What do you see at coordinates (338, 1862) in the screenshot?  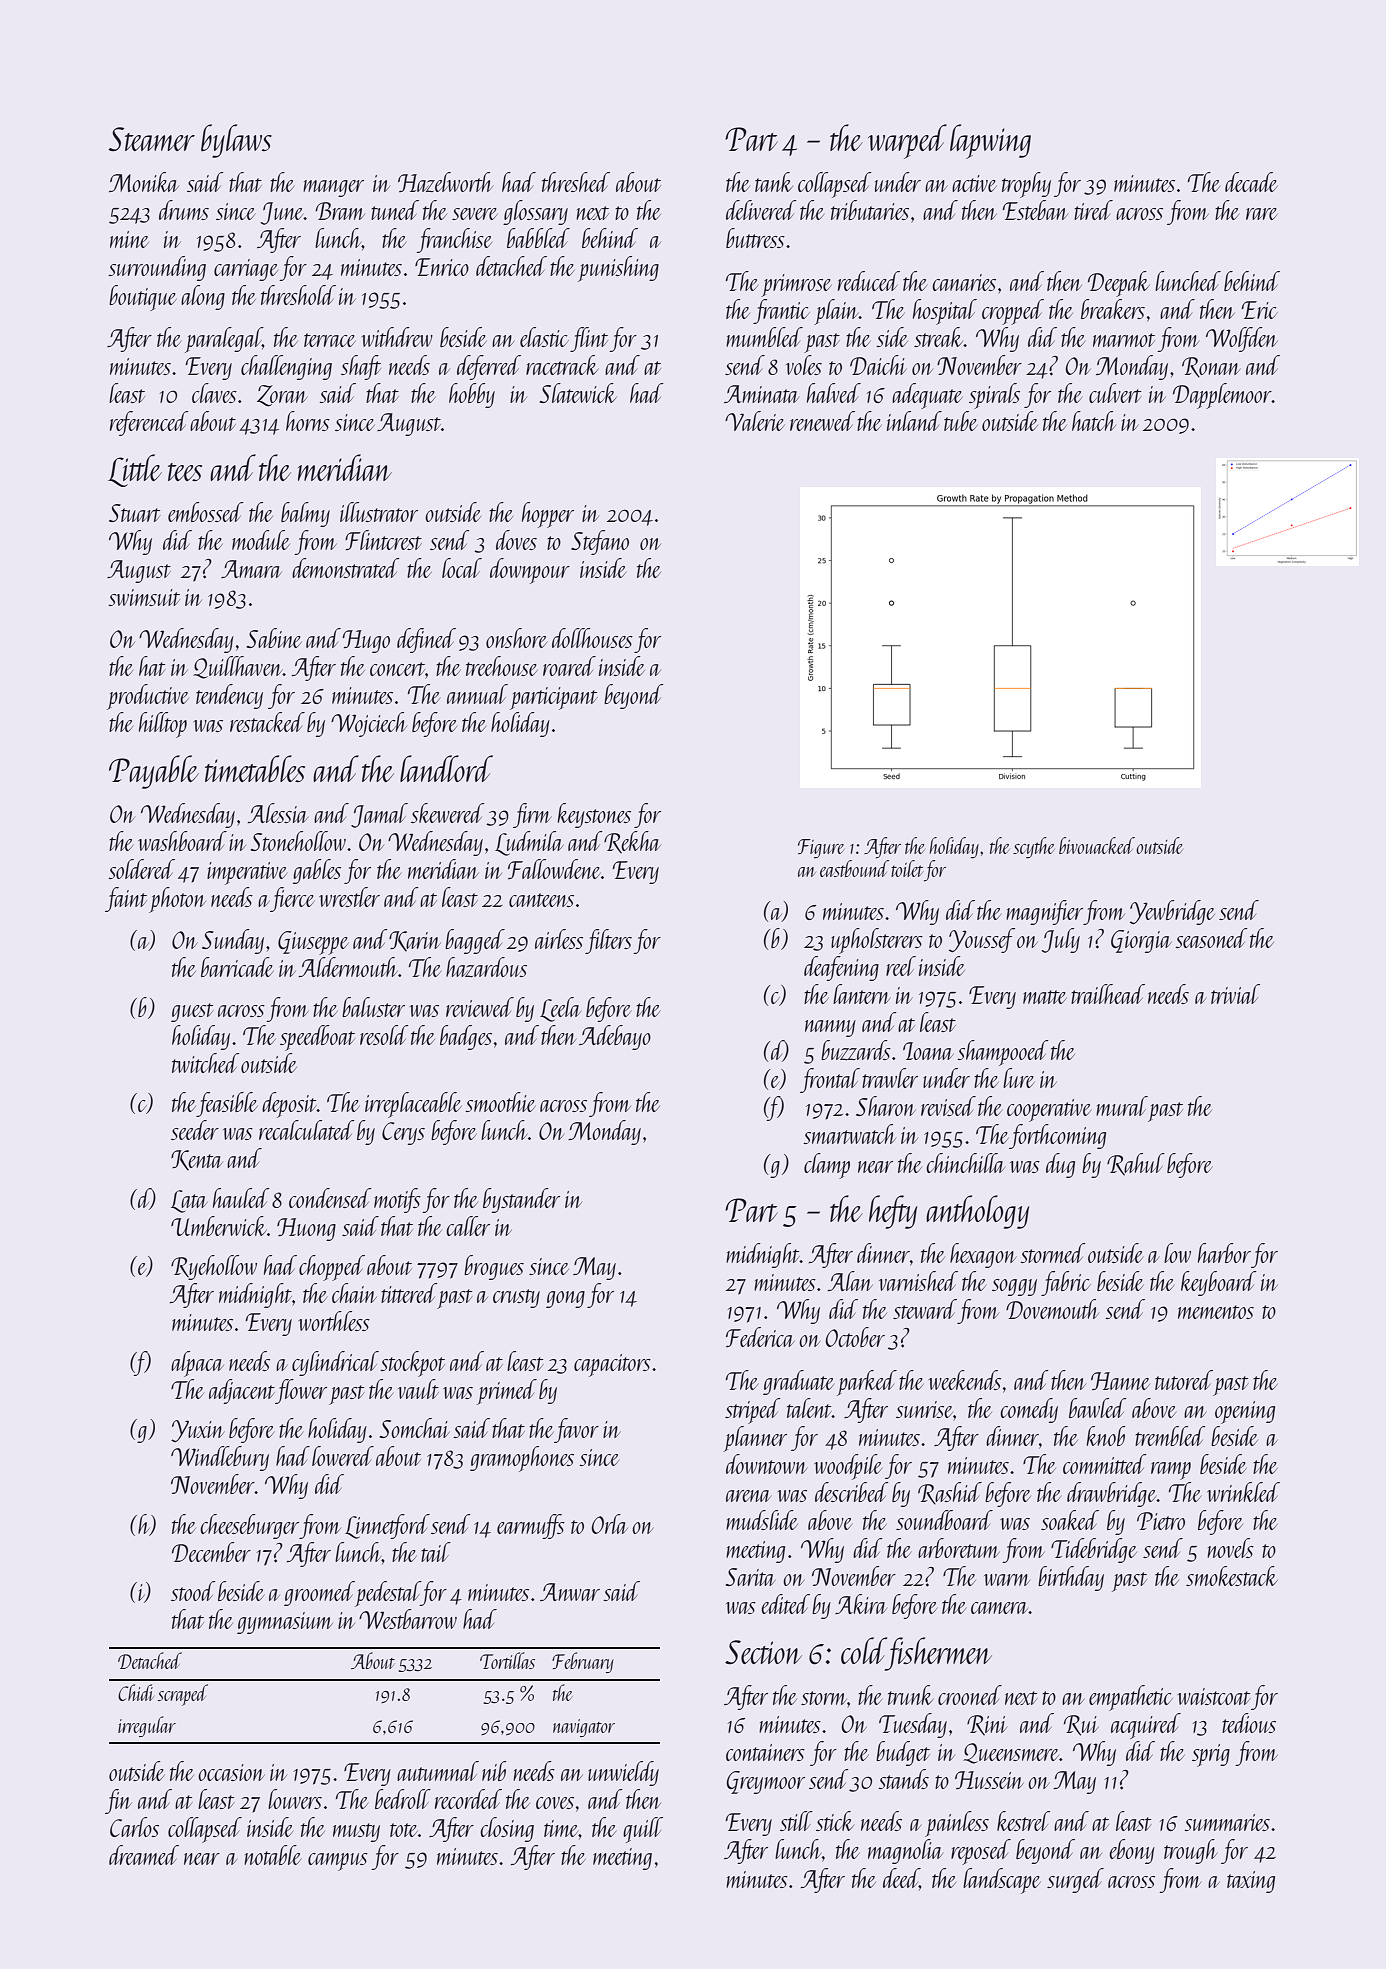 I see `campus` at bounding box center [338, 1862].
